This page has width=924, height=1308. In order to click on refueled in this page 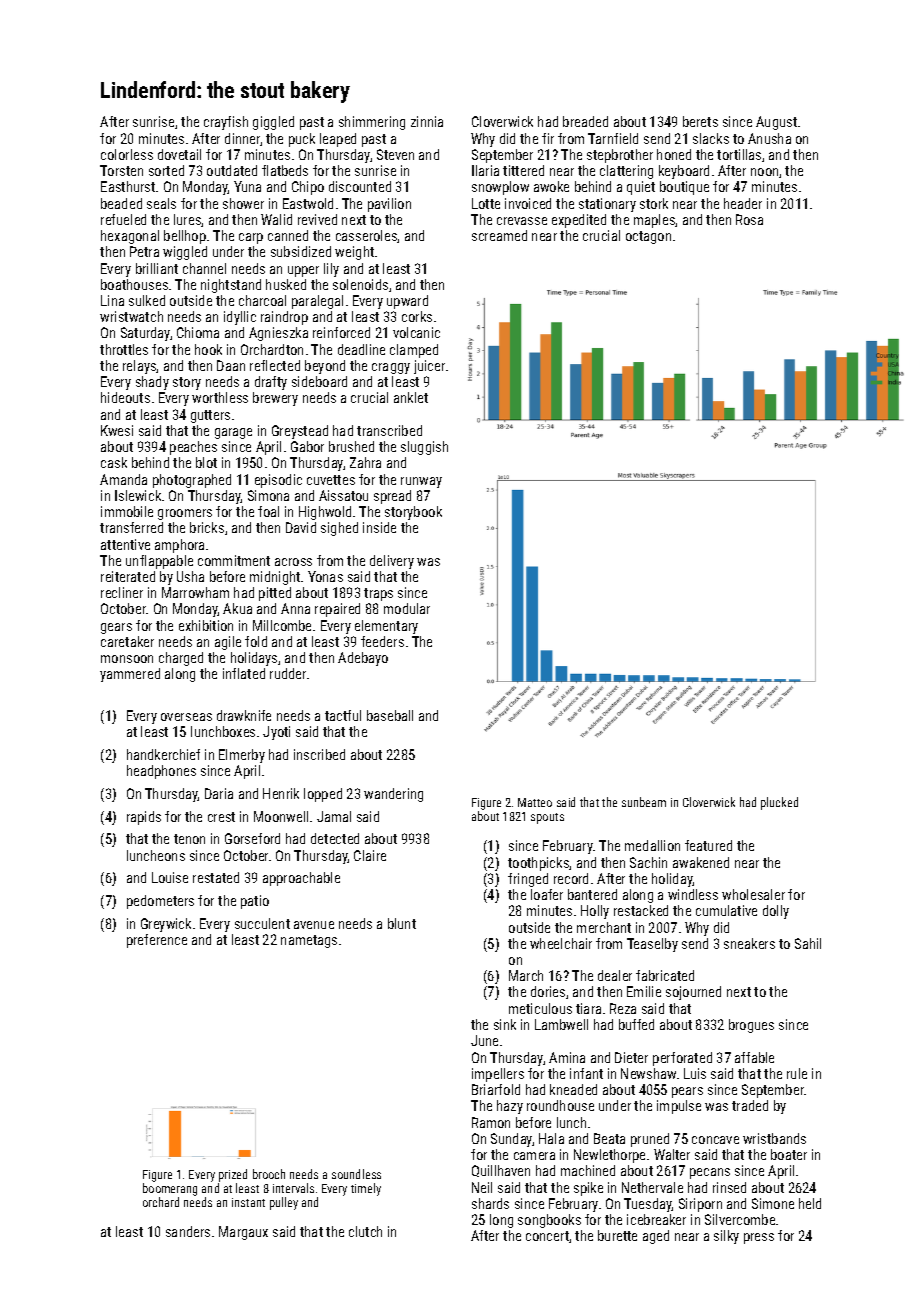, I will do `click(123, 219)`.
